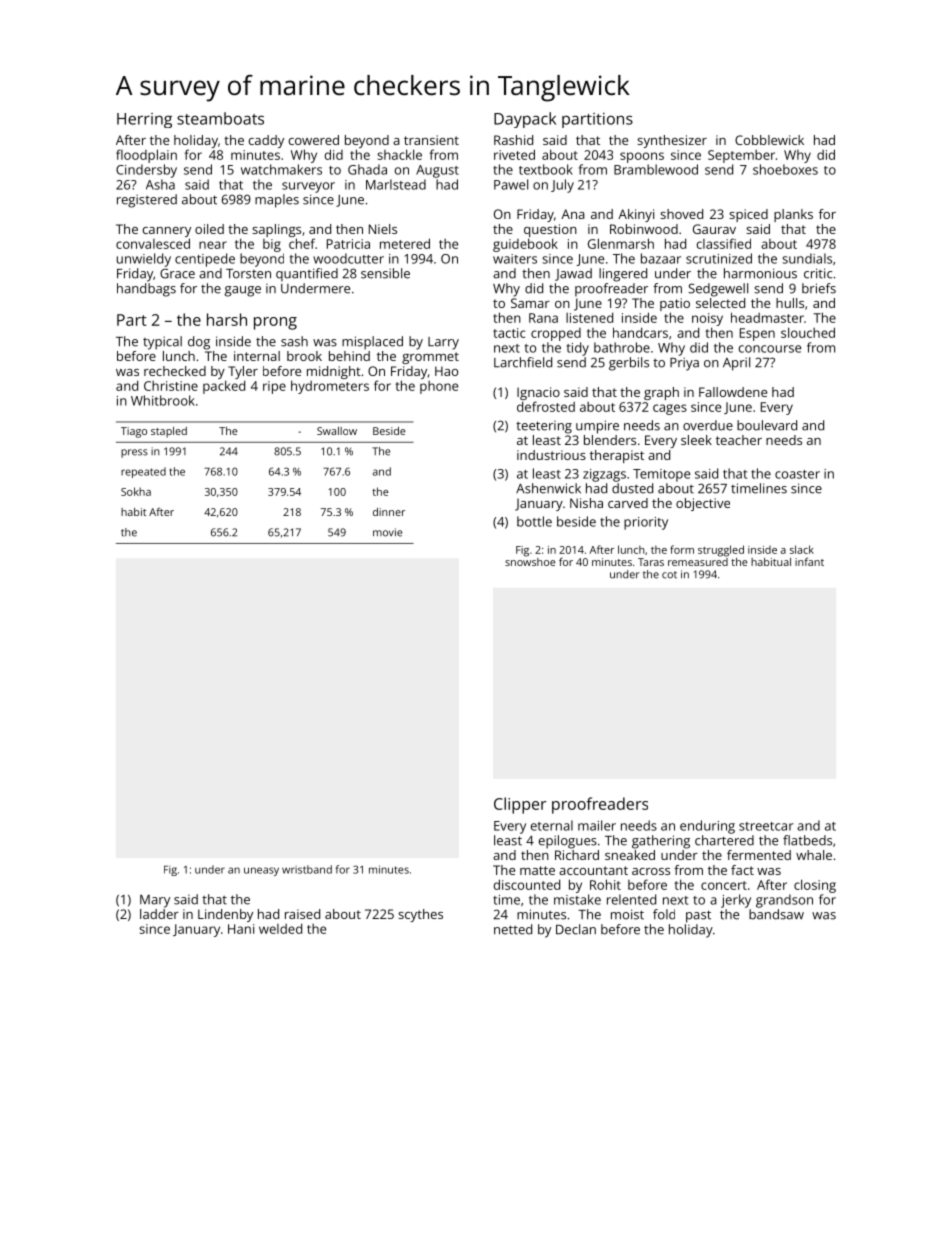 This page has width=952, height=1233. What do you see at coordinates (337, 431) in the page?
I see `Swallow` at bounding box center [337, 431].
